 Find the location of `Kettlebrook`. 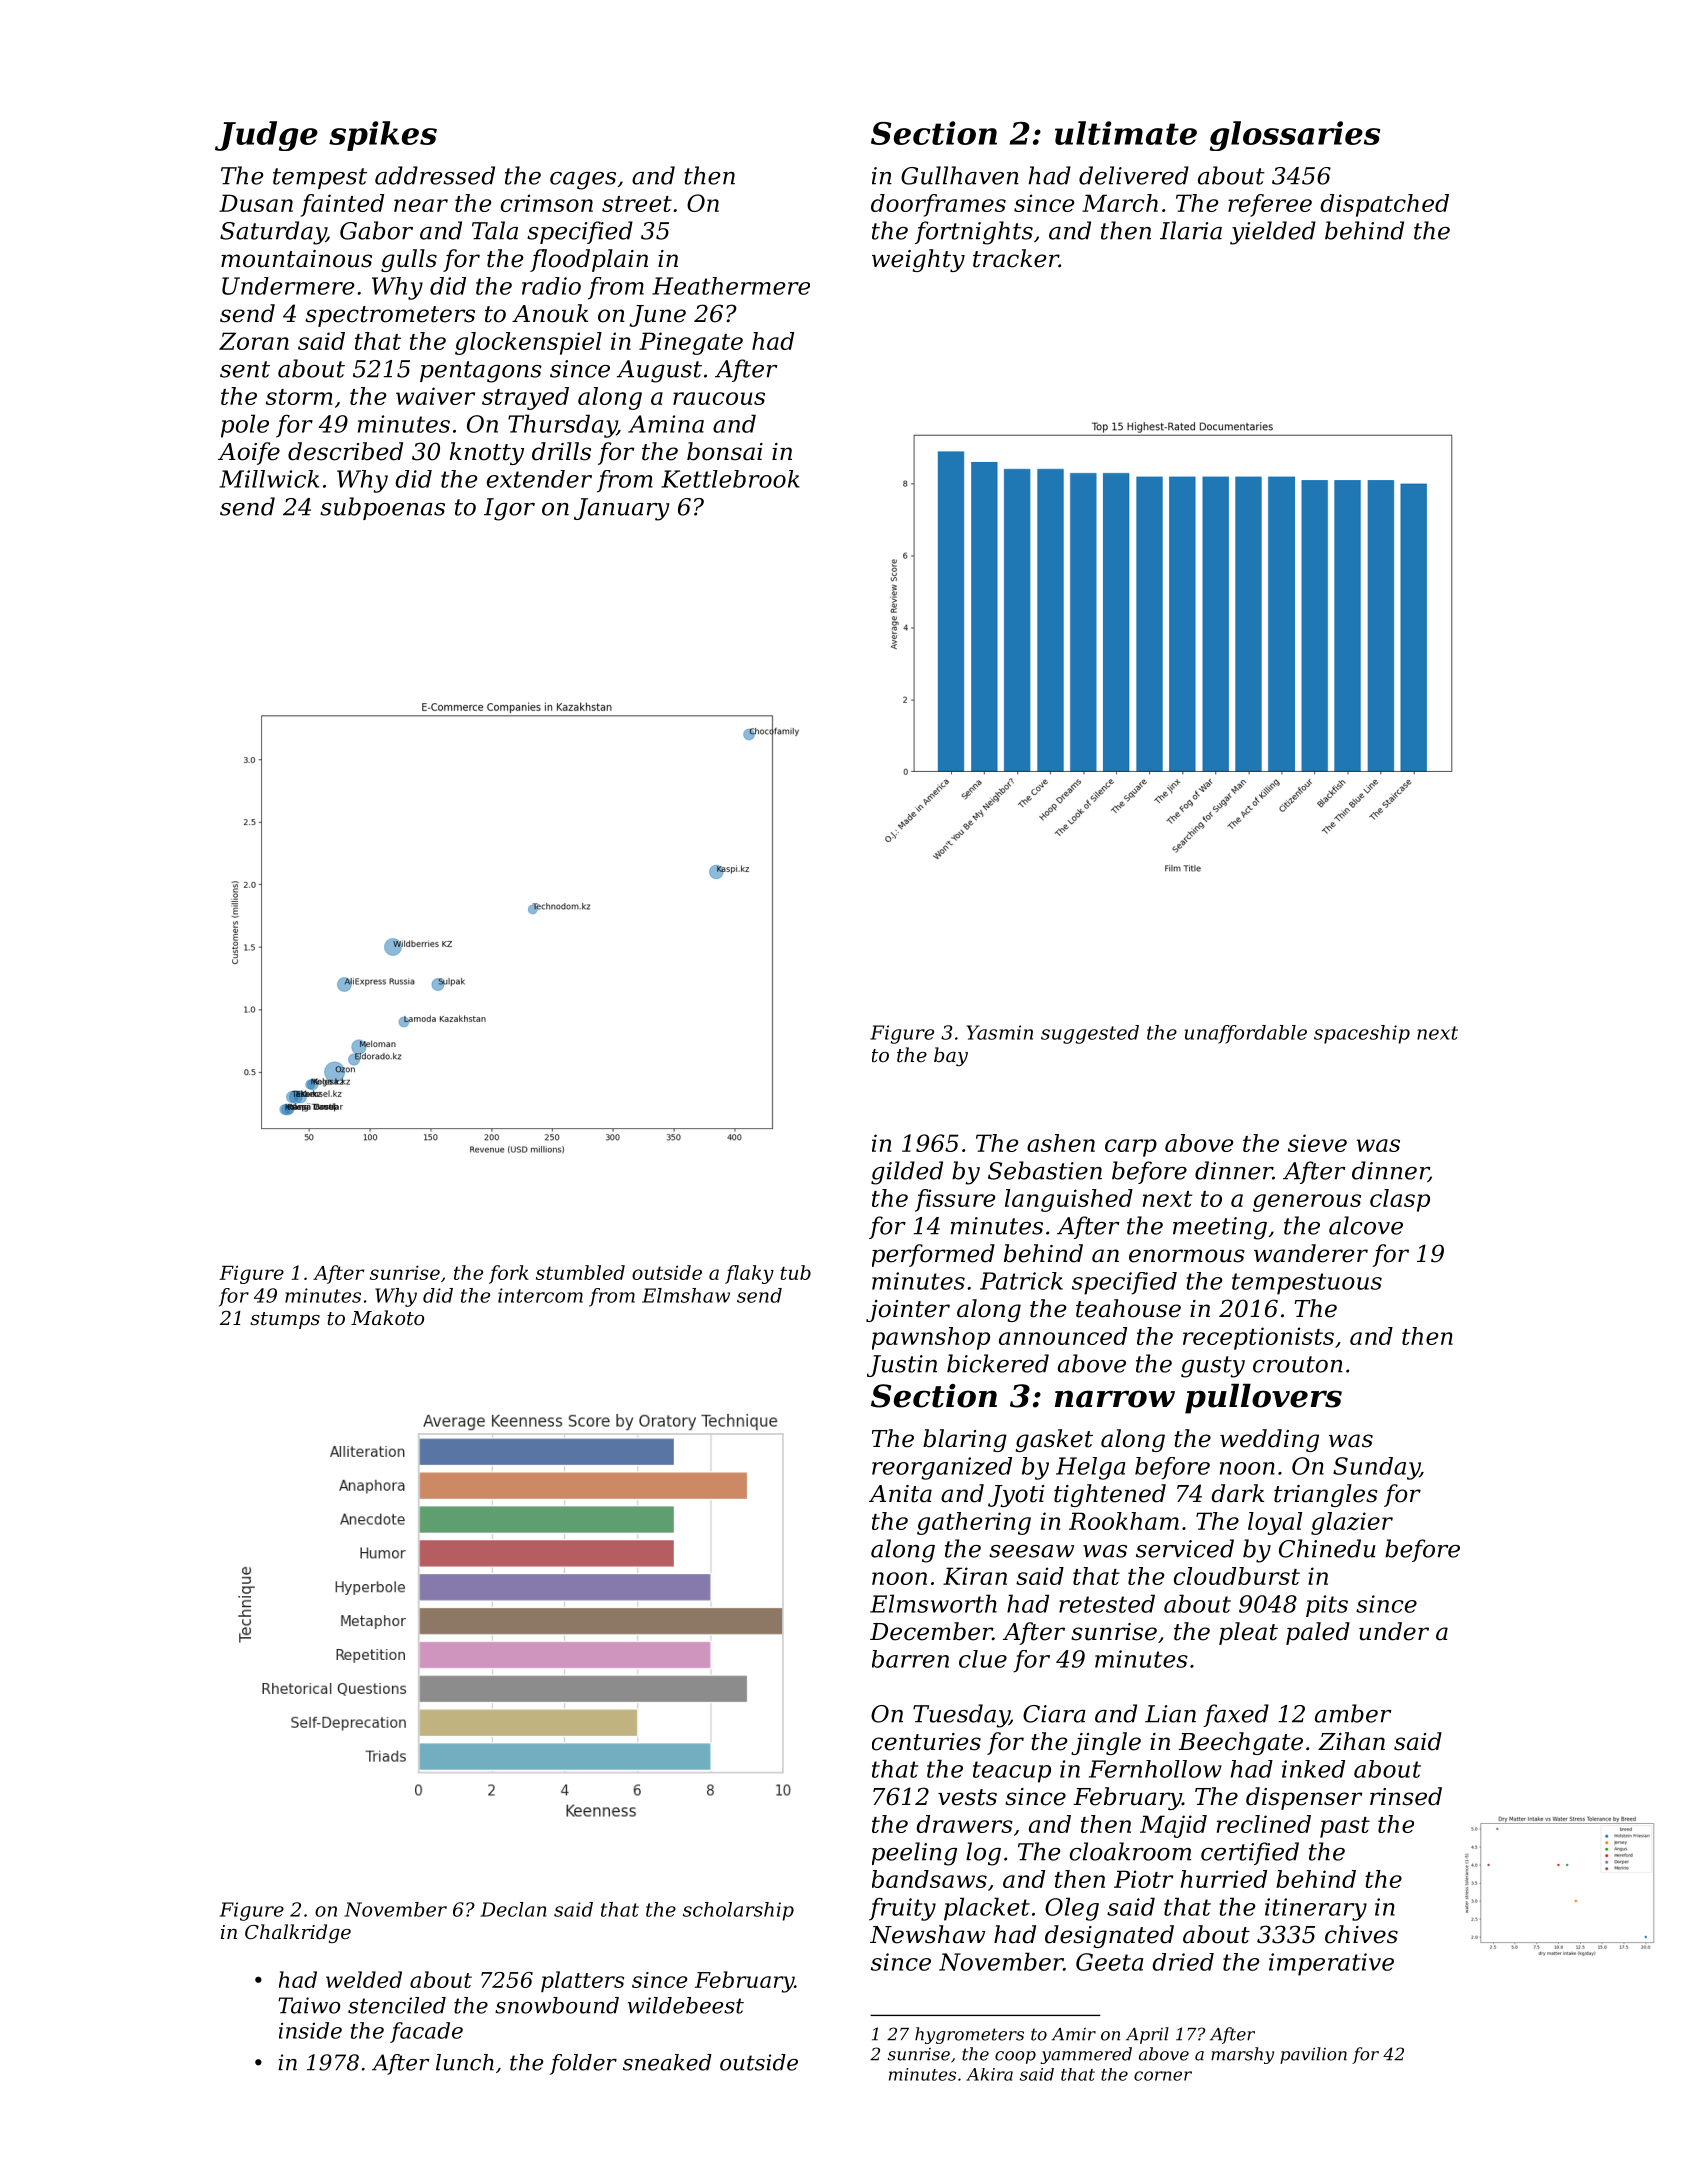

Kettlebrook is located at coordinates (730, 479).
